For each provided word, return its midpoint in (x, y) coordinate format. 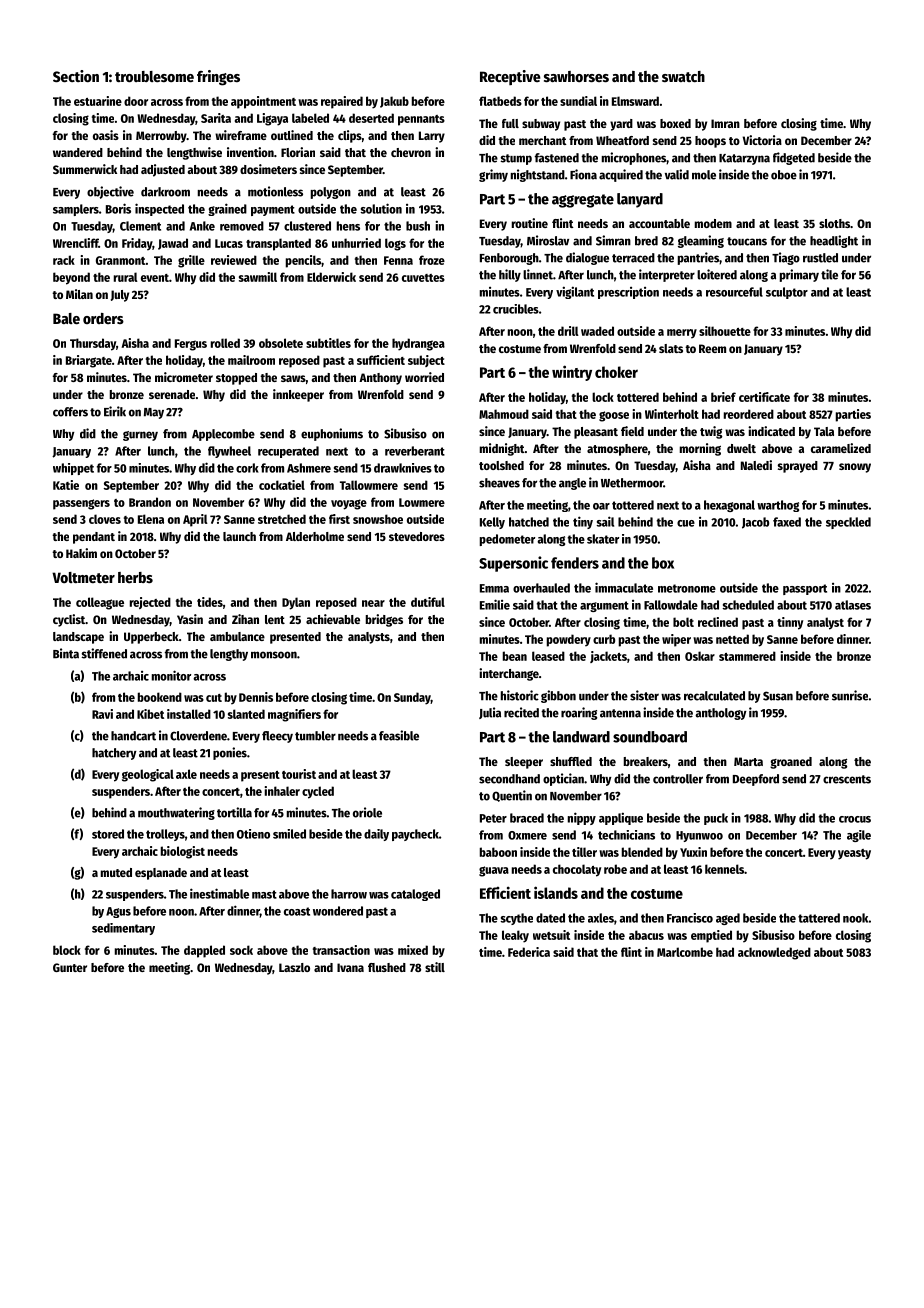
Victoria (762, 140)
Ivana (350, 967)
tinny (790, 623)
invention (250, 152)
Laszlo (294, 967)
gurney (140, 436)
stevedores (417, 536)
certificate (764, 397)
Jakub (394, 102)
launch (239, 536)
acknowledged (774, 953)
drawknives (403, 468)
